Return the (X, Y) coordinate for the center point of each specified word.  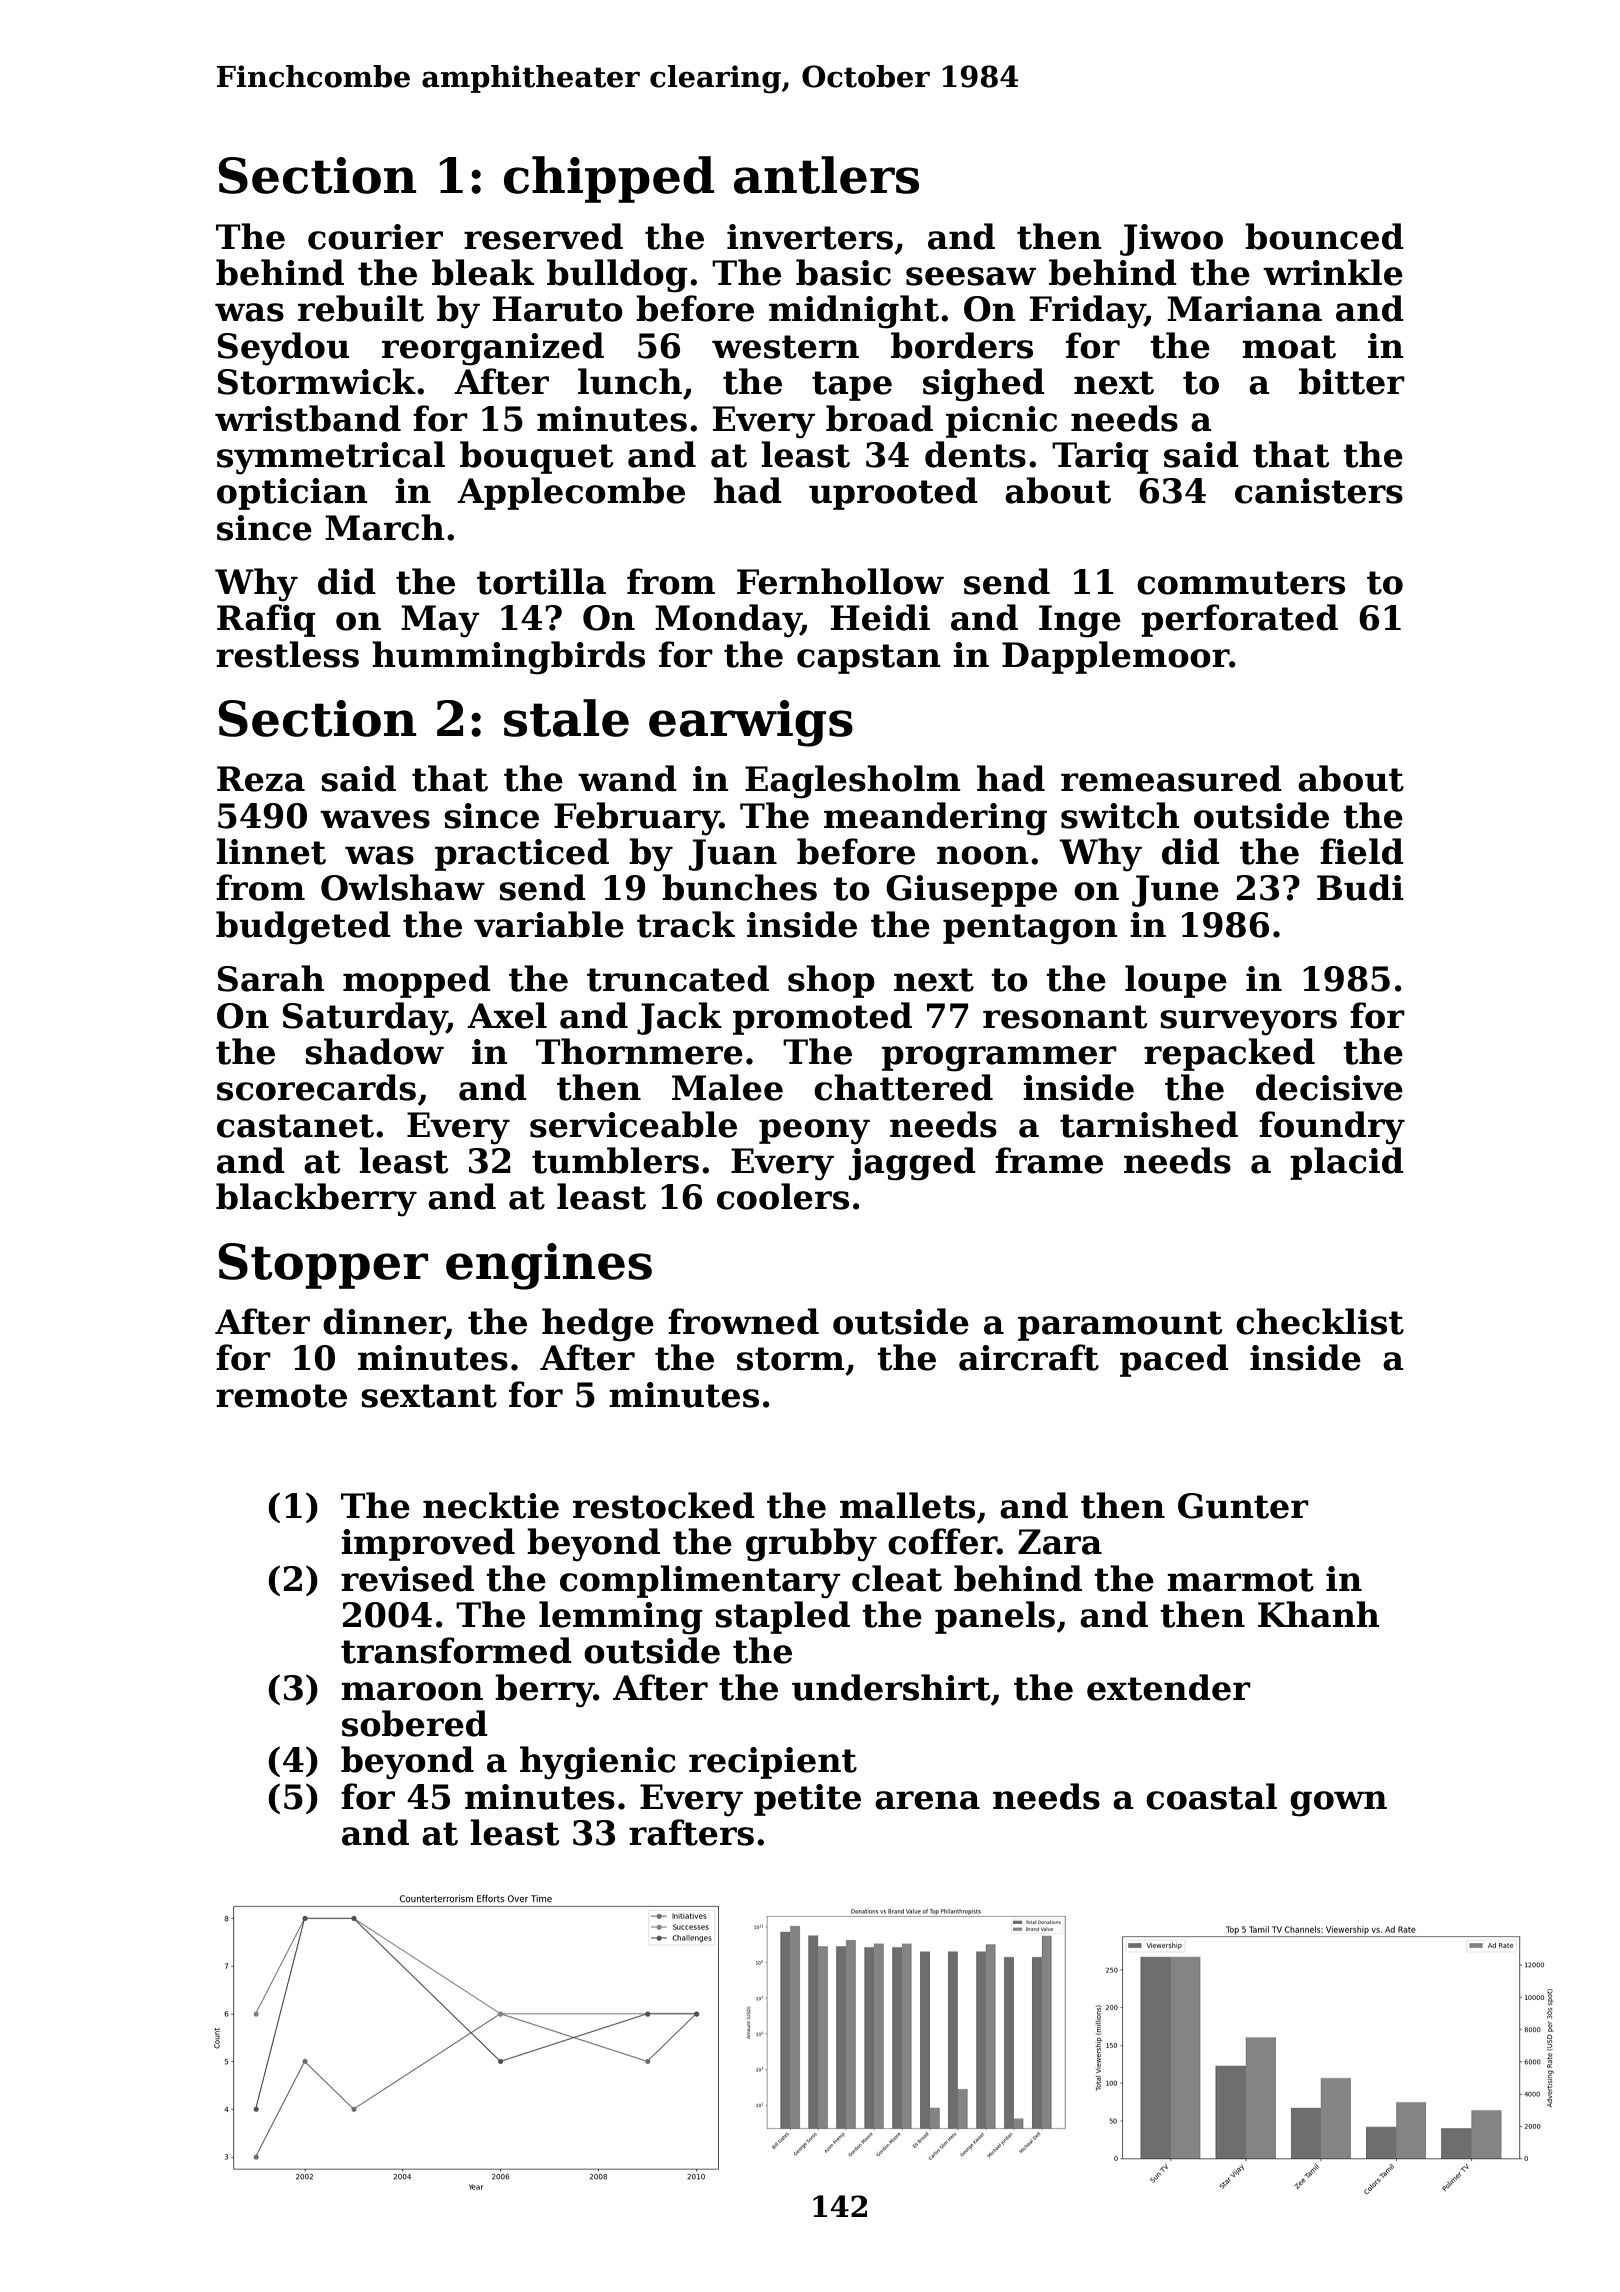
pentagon (1030, 929)
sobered (415, 1723)
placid (1347, 1163)
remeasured (1171, 778)
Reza (261, 779)
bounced (1324, 236)
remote (281, 1396)
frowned (743, 1321)
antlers (826, 175)
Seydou (283, 349)
